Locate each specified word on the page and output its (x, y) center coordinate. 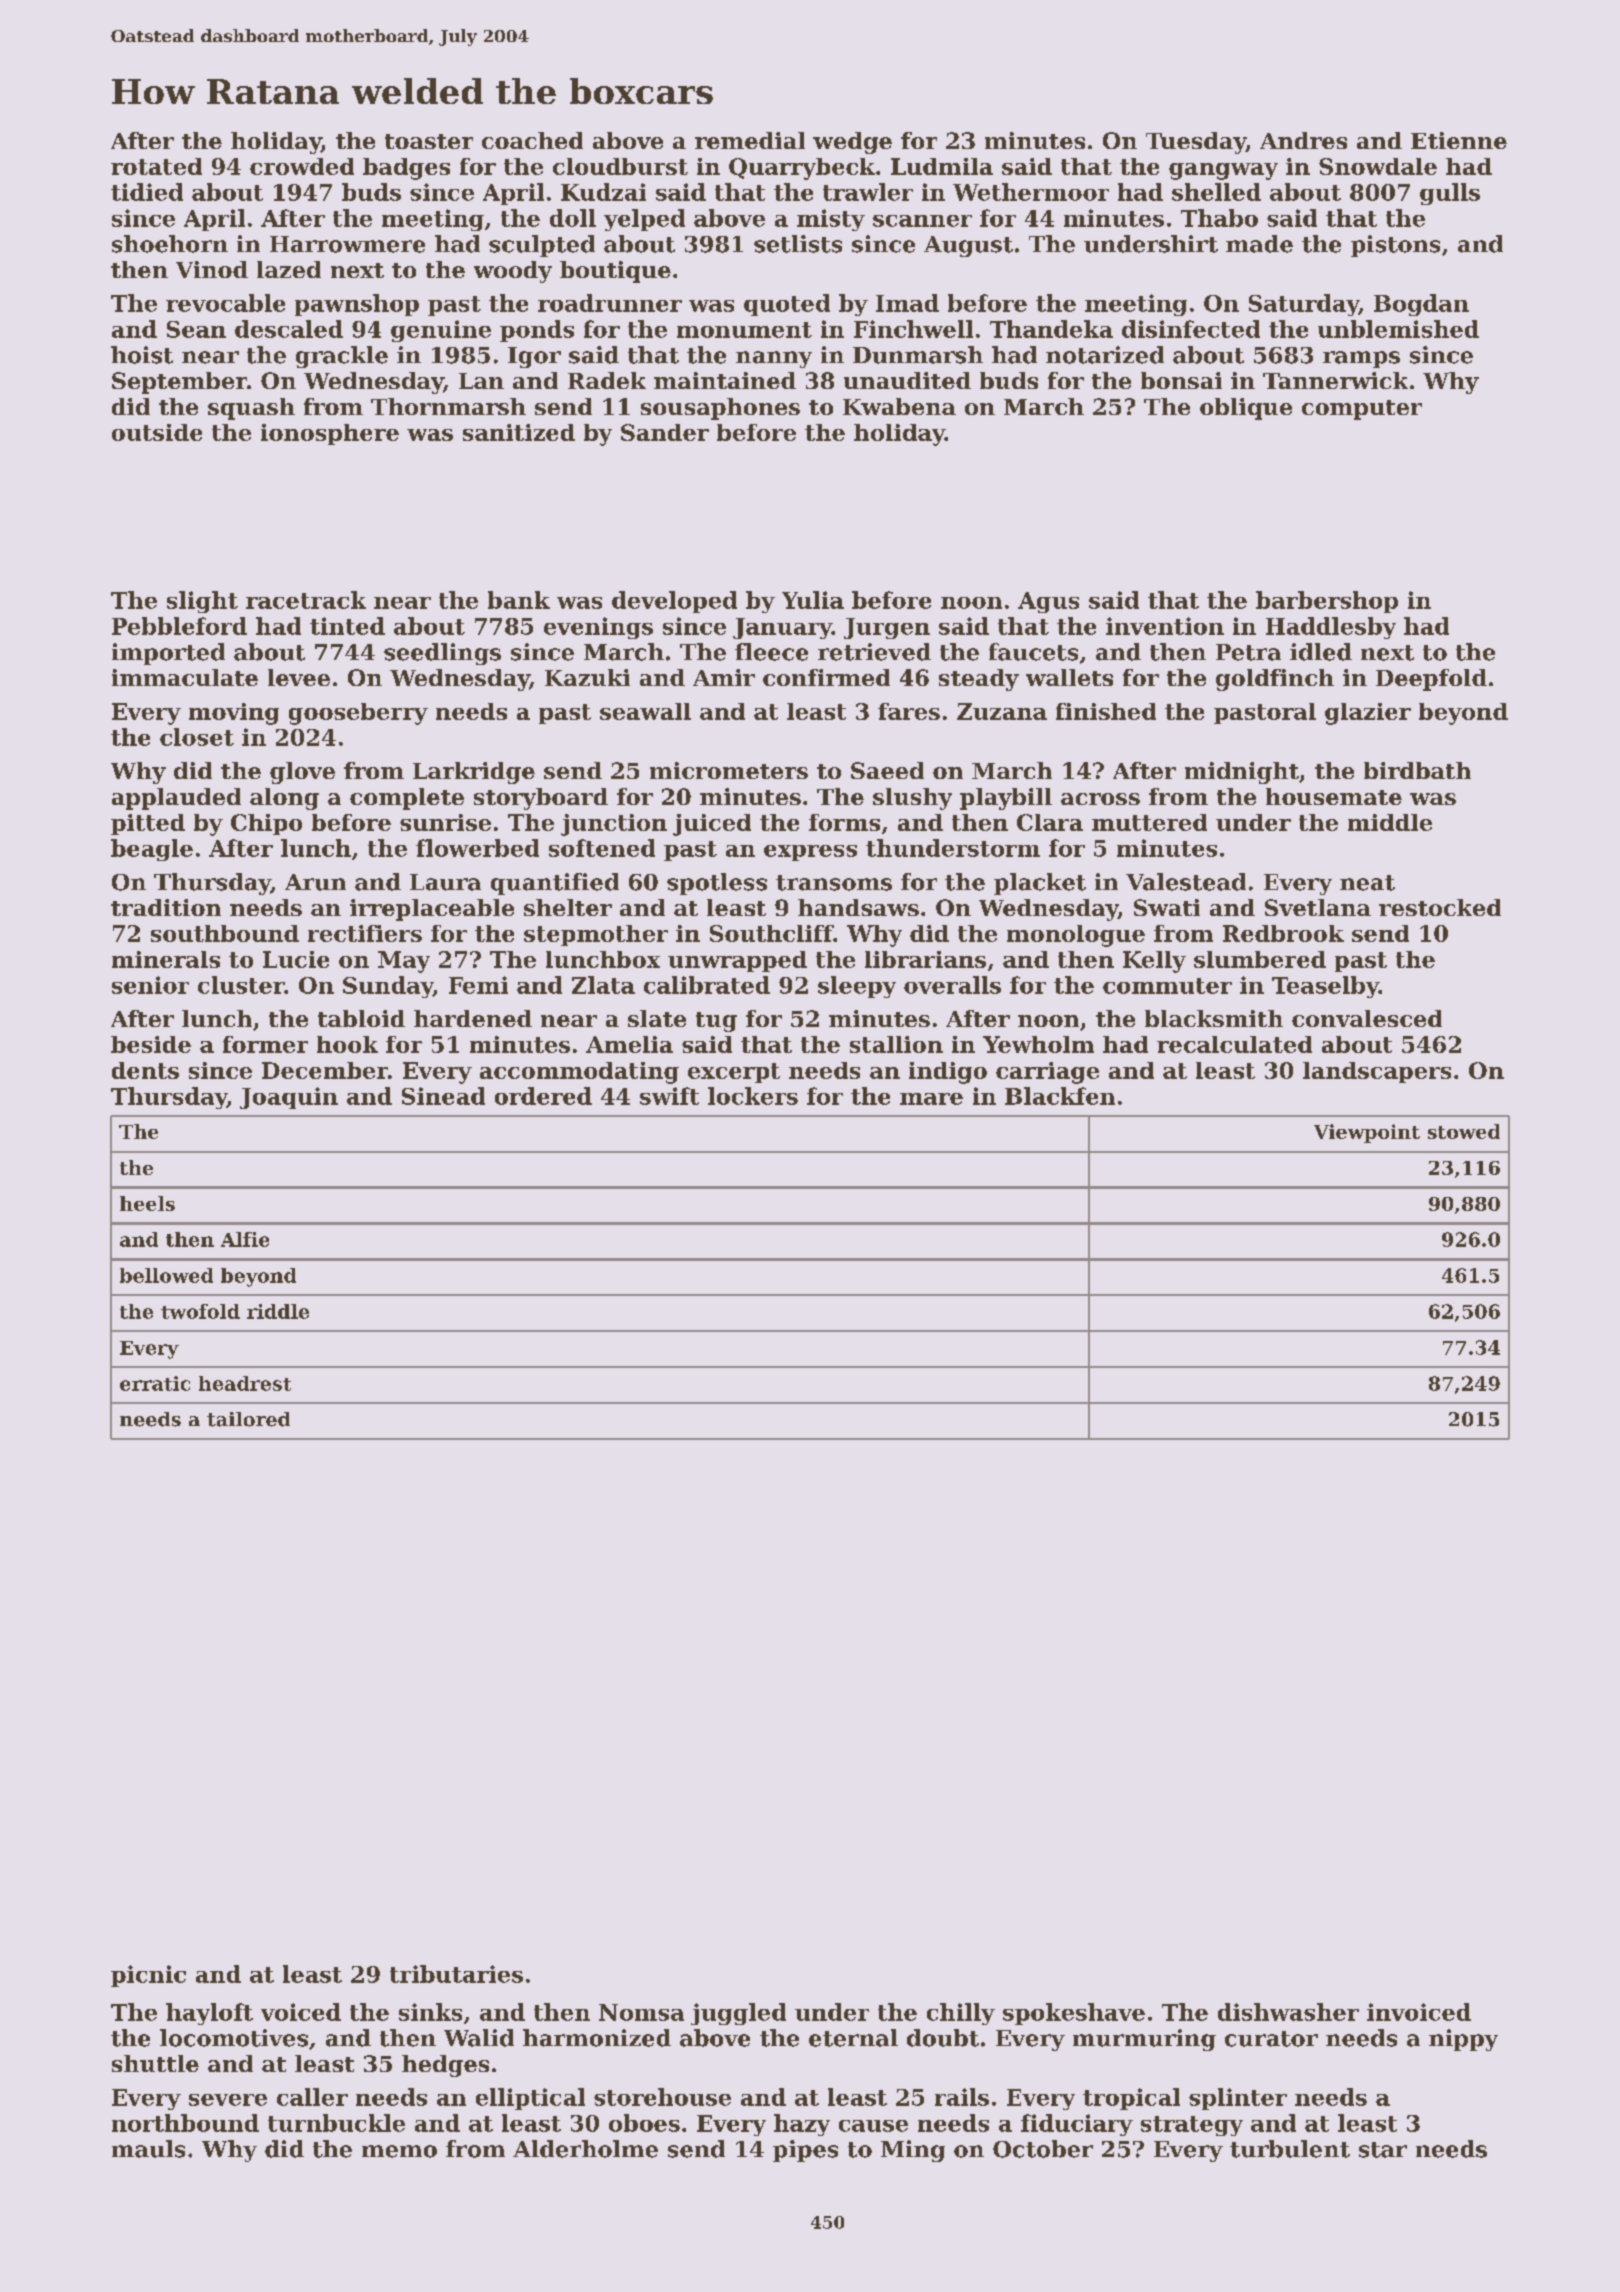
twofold (200, 1311)
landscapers (1377, 1072)
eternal (853, 2038)
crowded (302, 166)
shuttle (155, 2063)
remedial (750, 140)
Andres (1303, 140)
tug (716, 1022)
